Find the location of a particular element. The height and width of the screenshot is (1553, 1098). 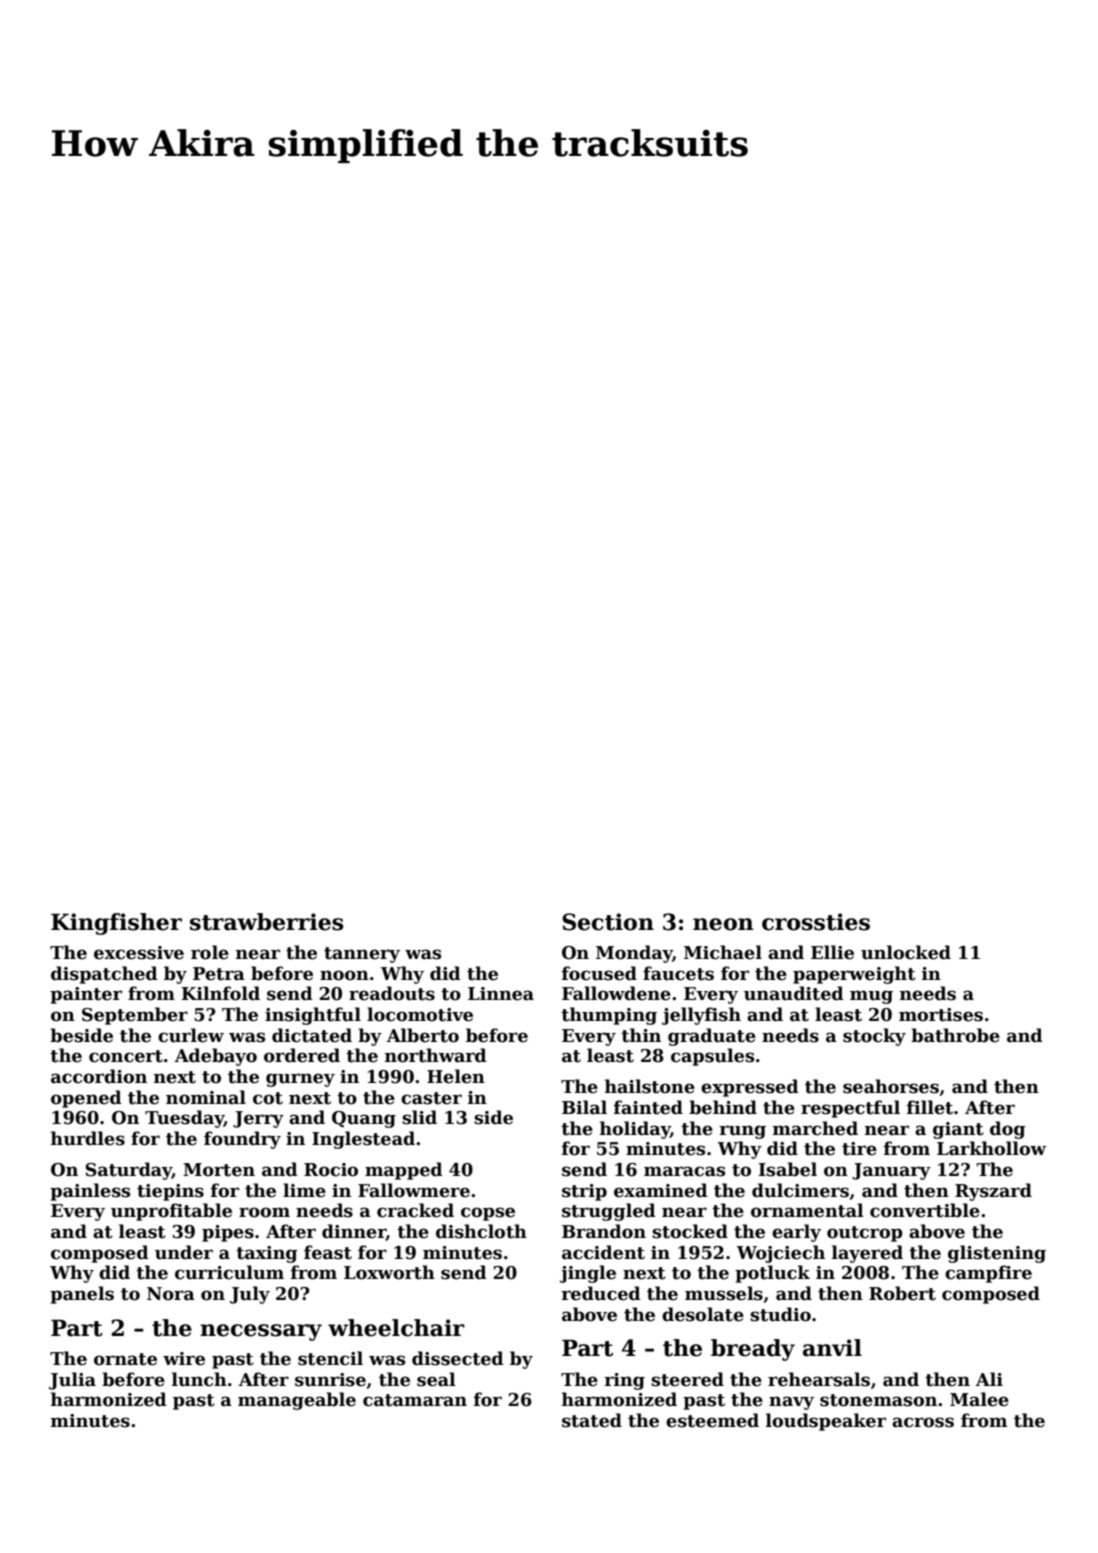

crossties is located at coordinates (816, 922).
